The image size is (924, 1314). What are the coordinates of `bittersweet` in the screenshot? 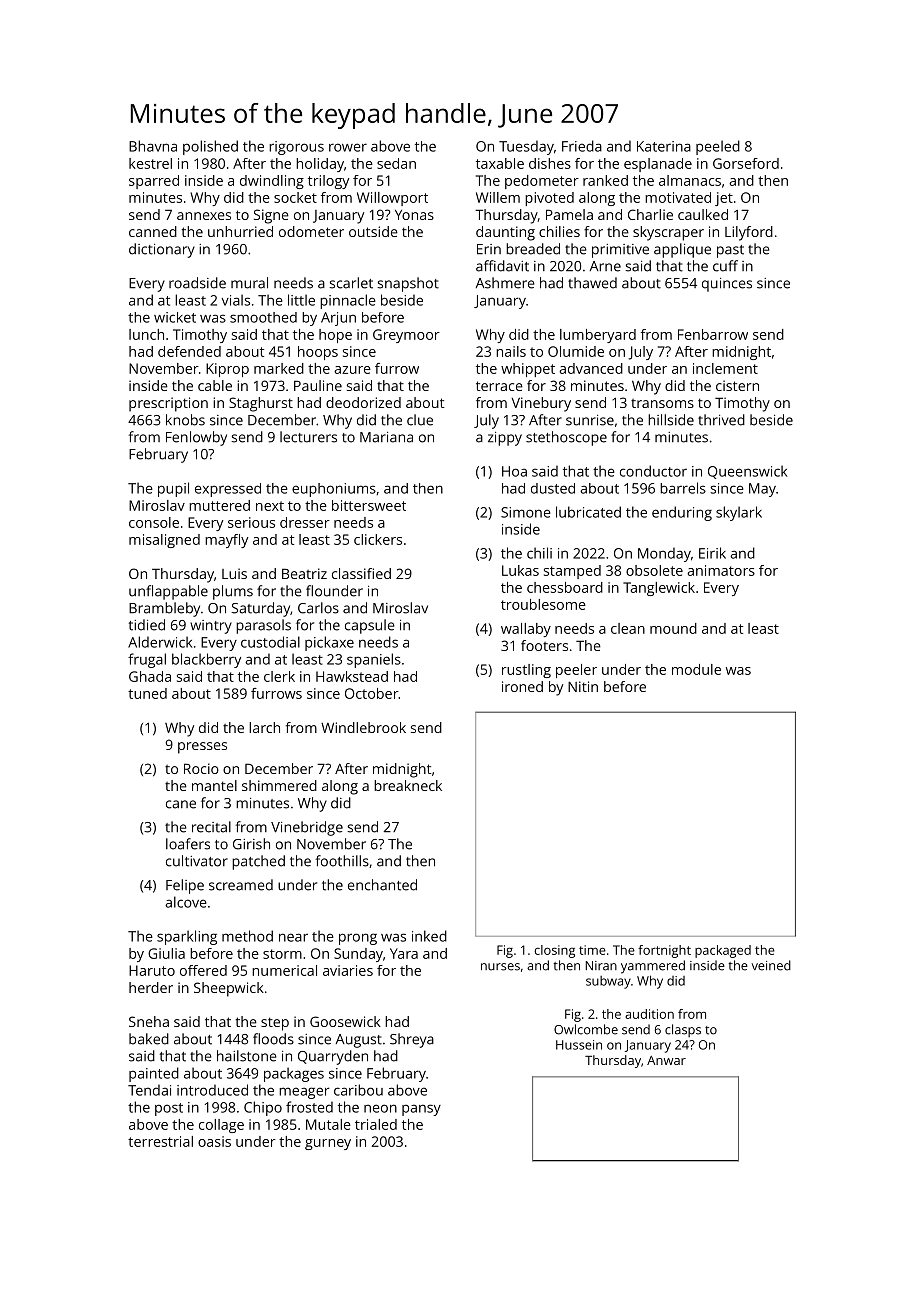 It's located at (369, 505).
